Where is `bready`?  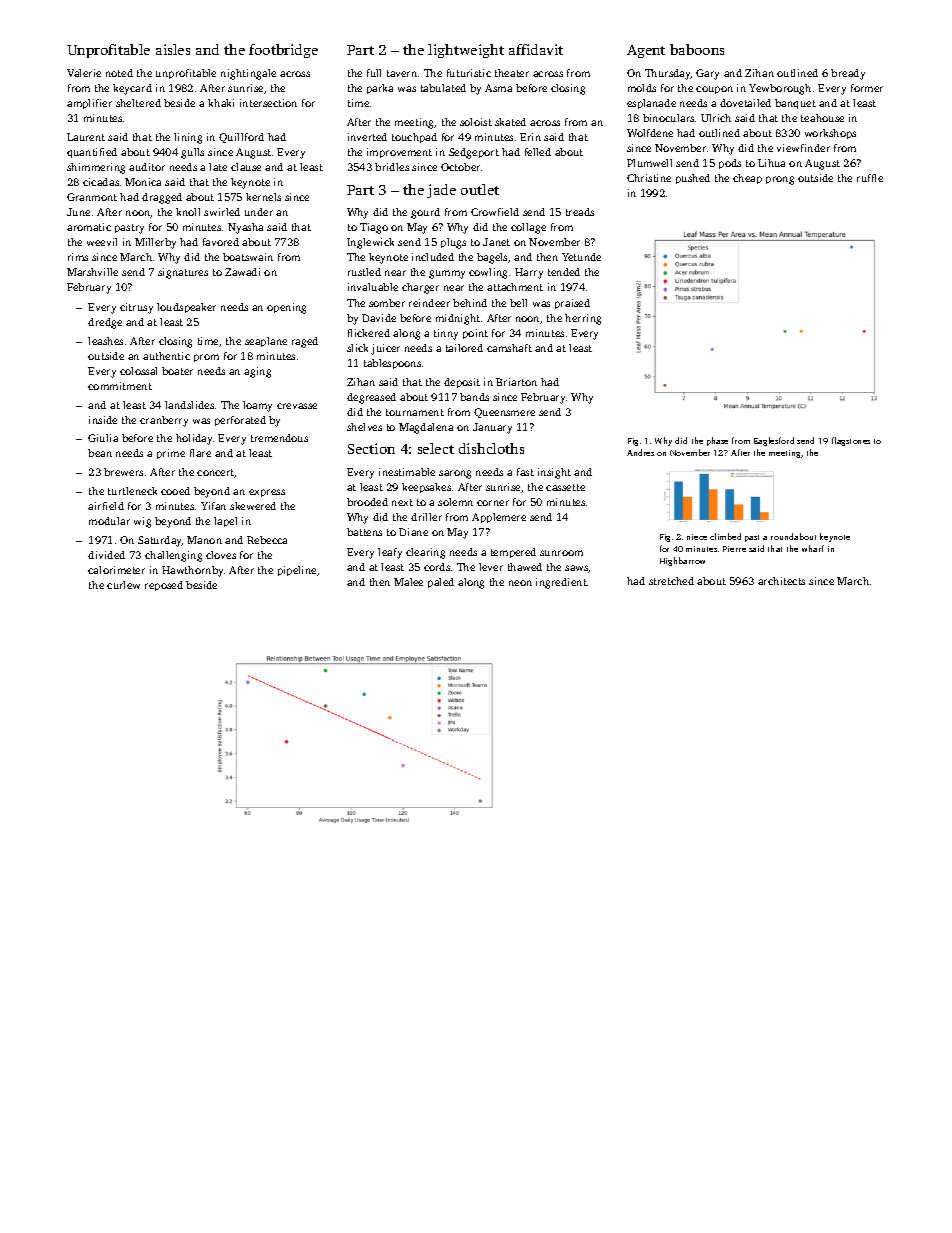
bready is located at coordinates (848, 74).
